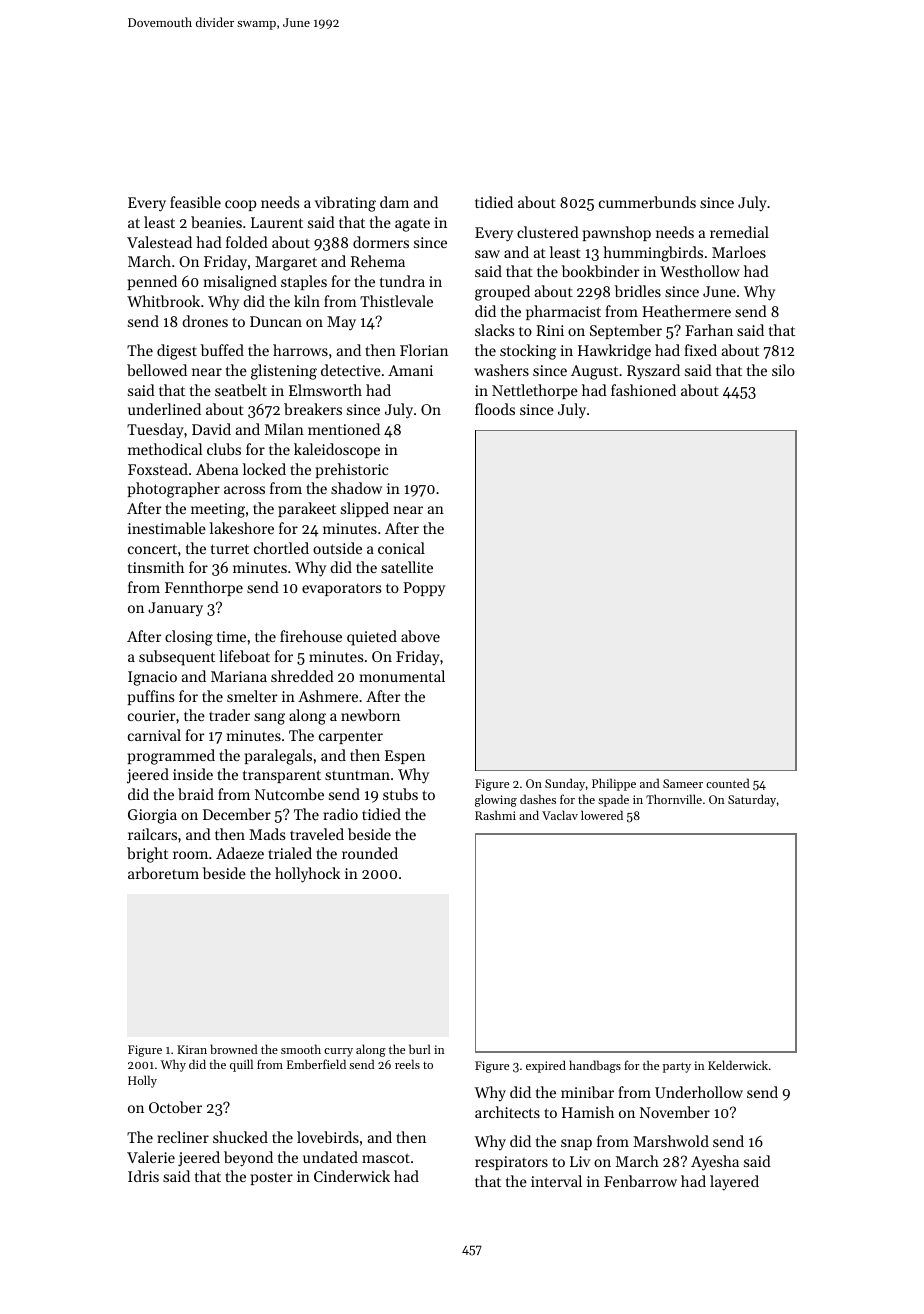  What do you see at coordinates (643, 390) in the image?
I see `fashioned` at bounding box center [643, 390].
